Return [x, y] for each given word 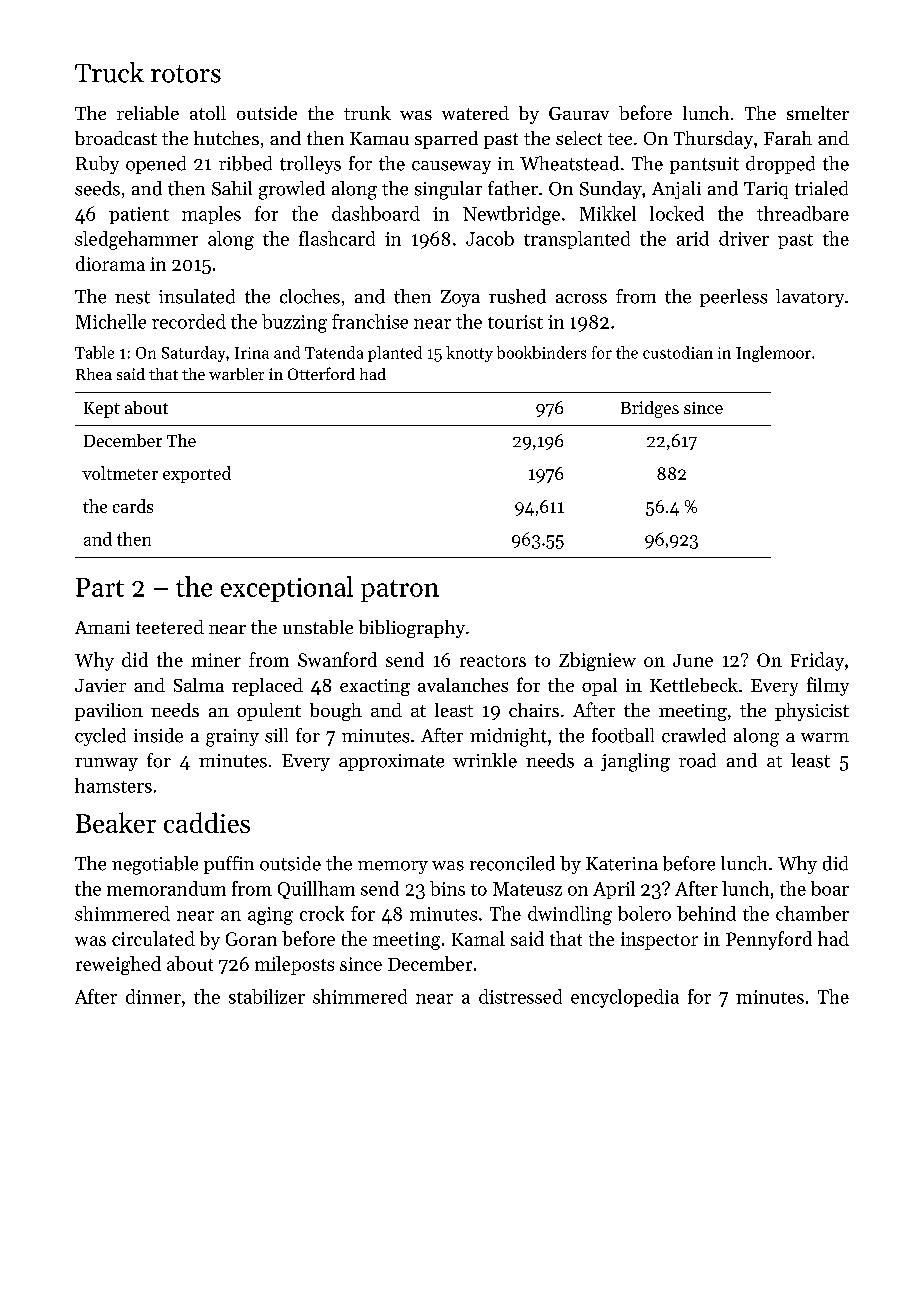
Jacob [490, 238]
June [693, 660]
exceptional [287, 589]
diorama [110, 263]
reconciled [512, 863]
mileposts [294, 965]
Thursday [713, 140]
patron [400, 591]
